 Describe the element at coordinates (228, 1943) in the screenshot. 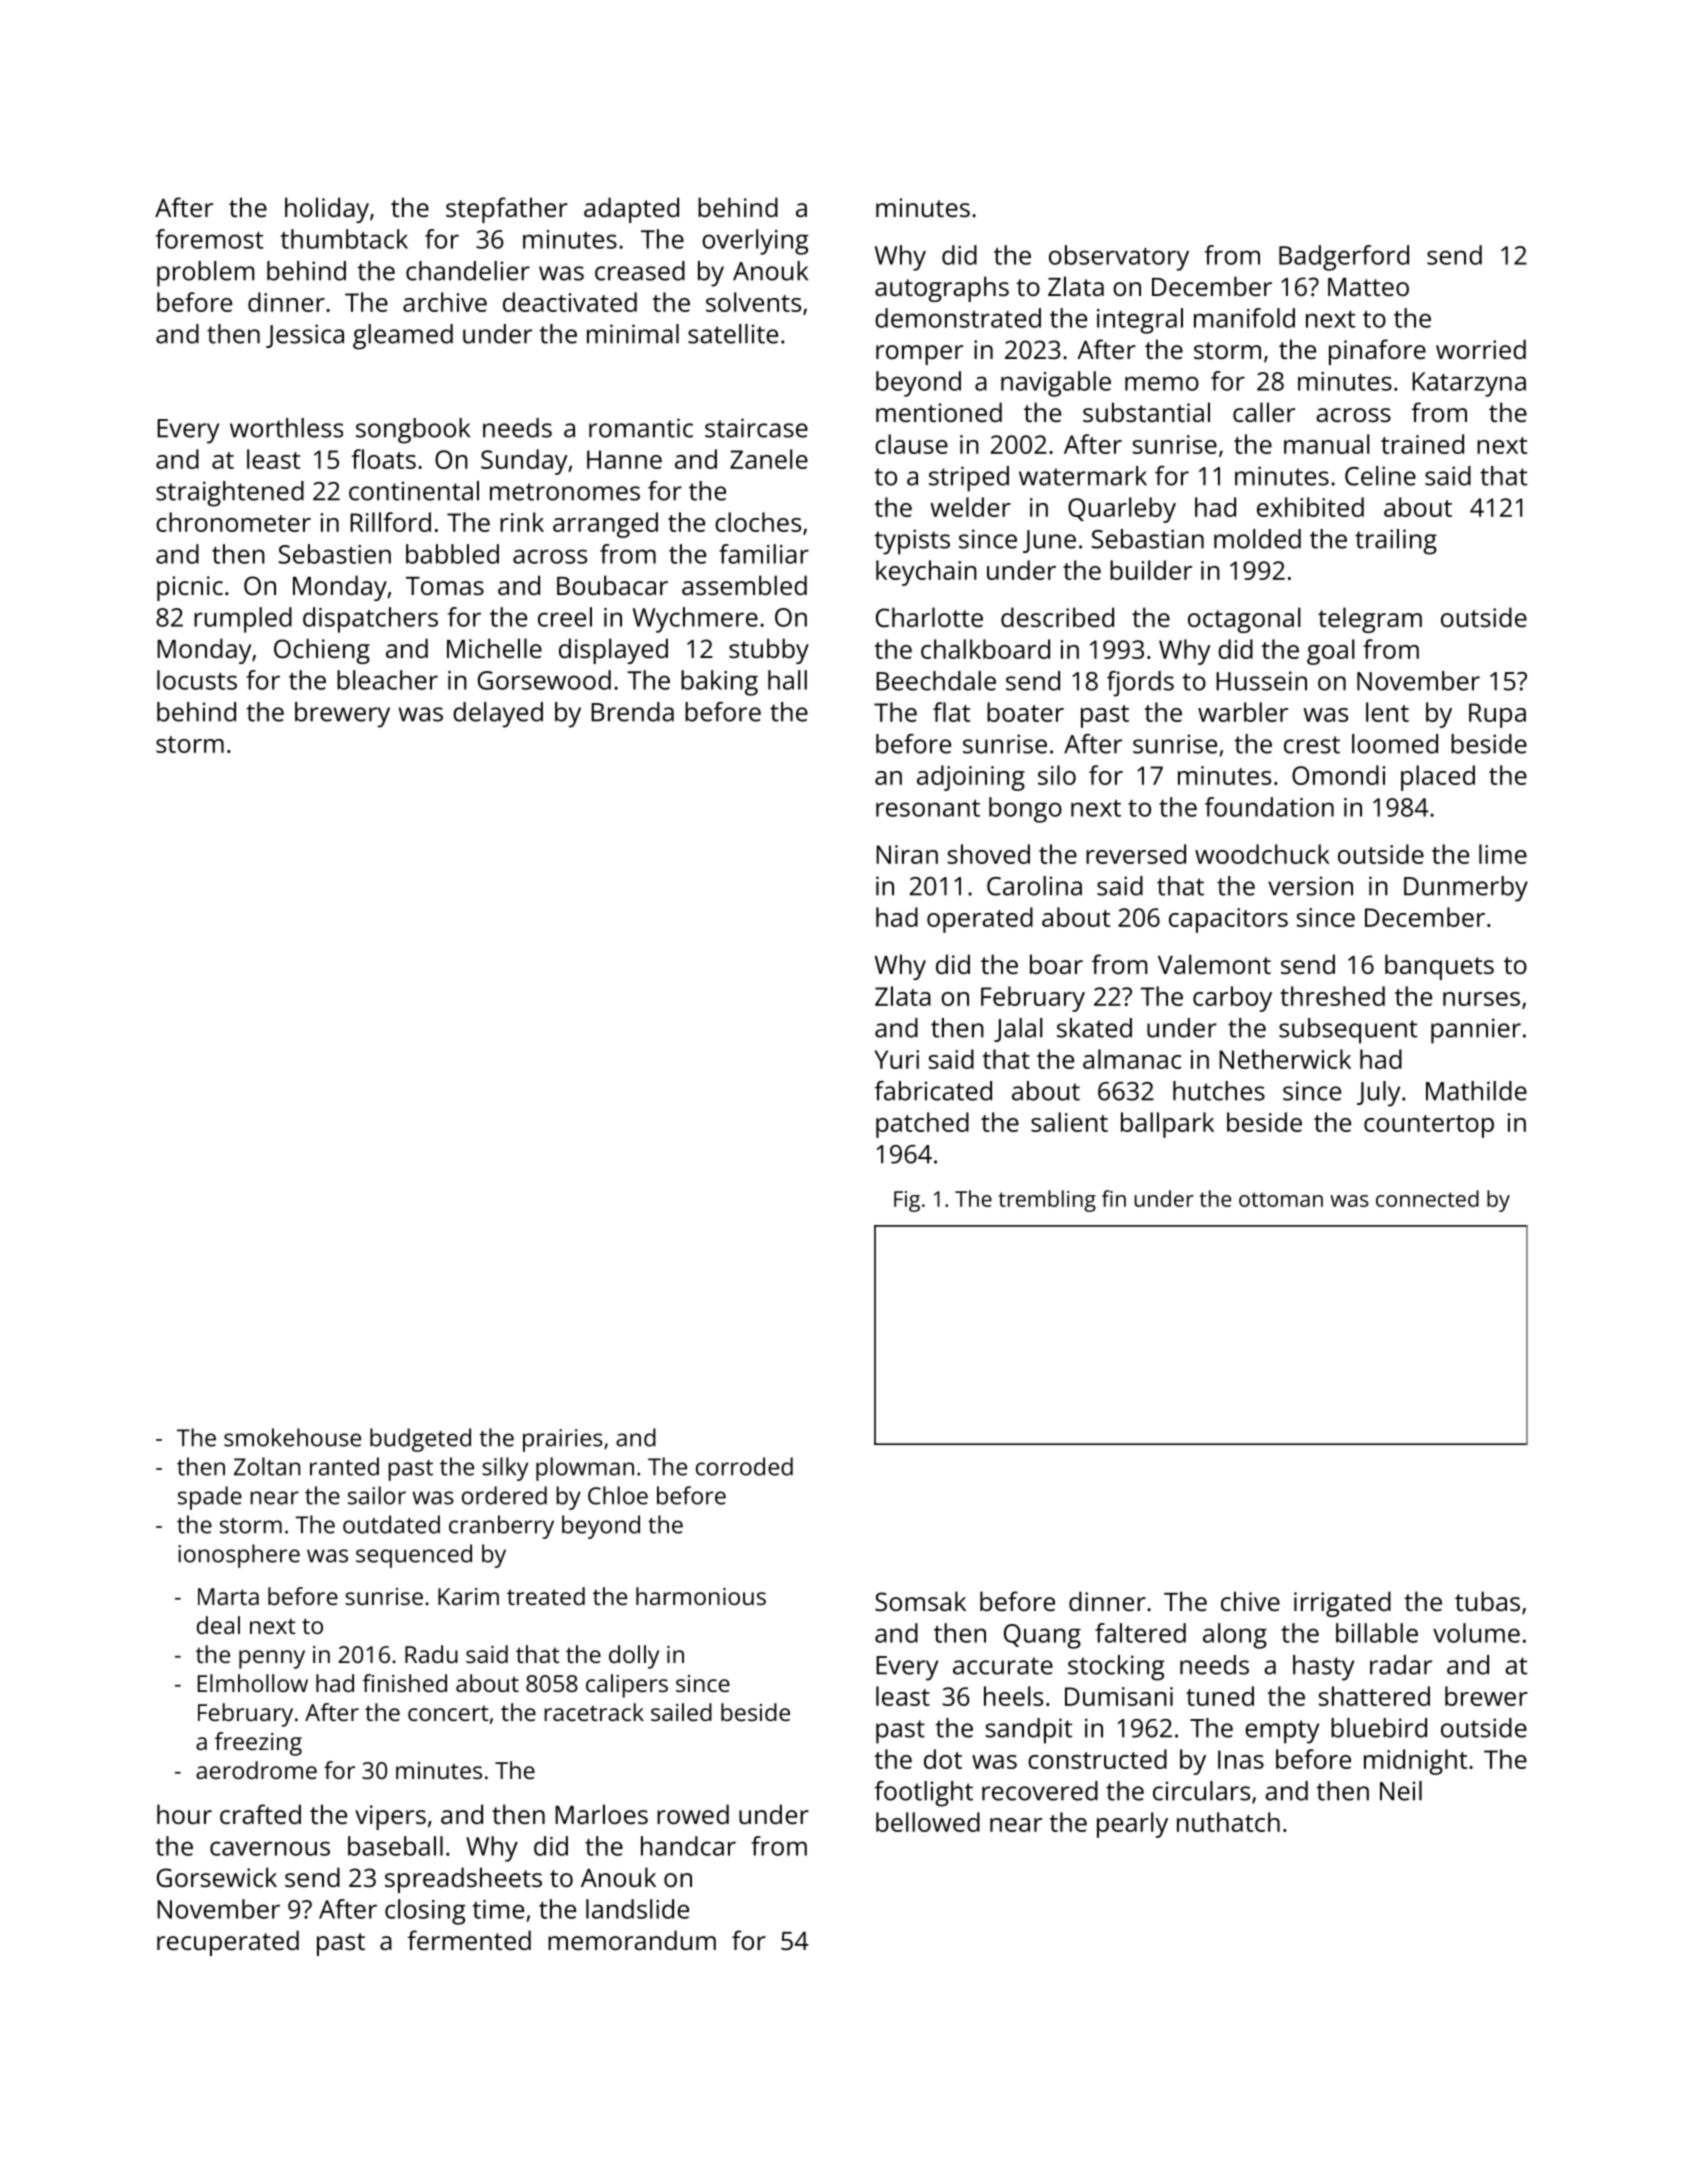

I see `recuperated` at that location.
